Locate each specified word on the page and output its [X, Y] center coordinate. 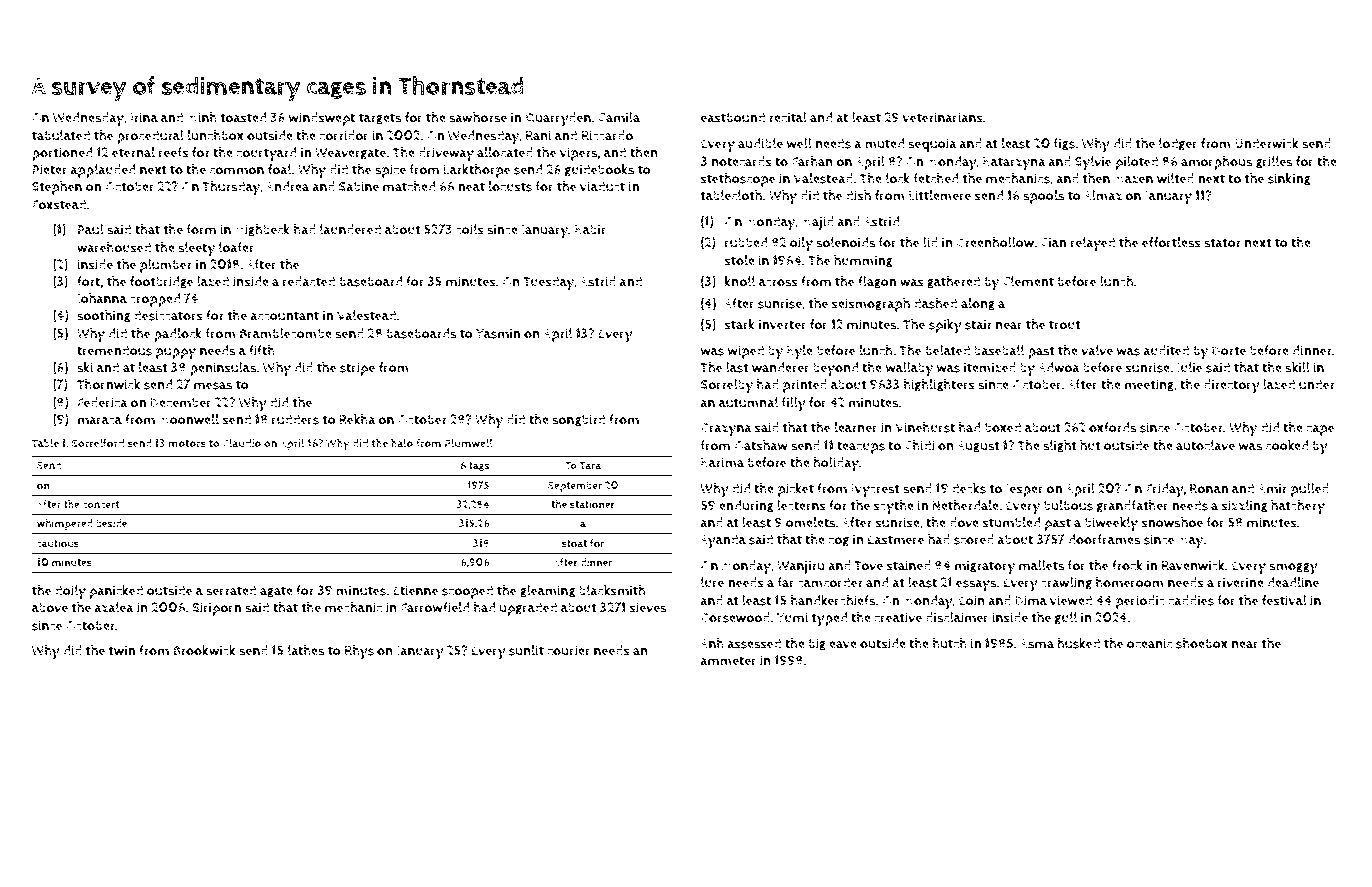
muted [884, 143]
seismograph [870, 305]
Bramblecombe [286, 333]
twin [121, 650]
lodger [1178, 144]
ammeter [728, 661]
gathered [953, 282]
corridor [344, 135]
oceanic [1149, 643]
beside [111, 523]
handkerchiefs [833, 600]
